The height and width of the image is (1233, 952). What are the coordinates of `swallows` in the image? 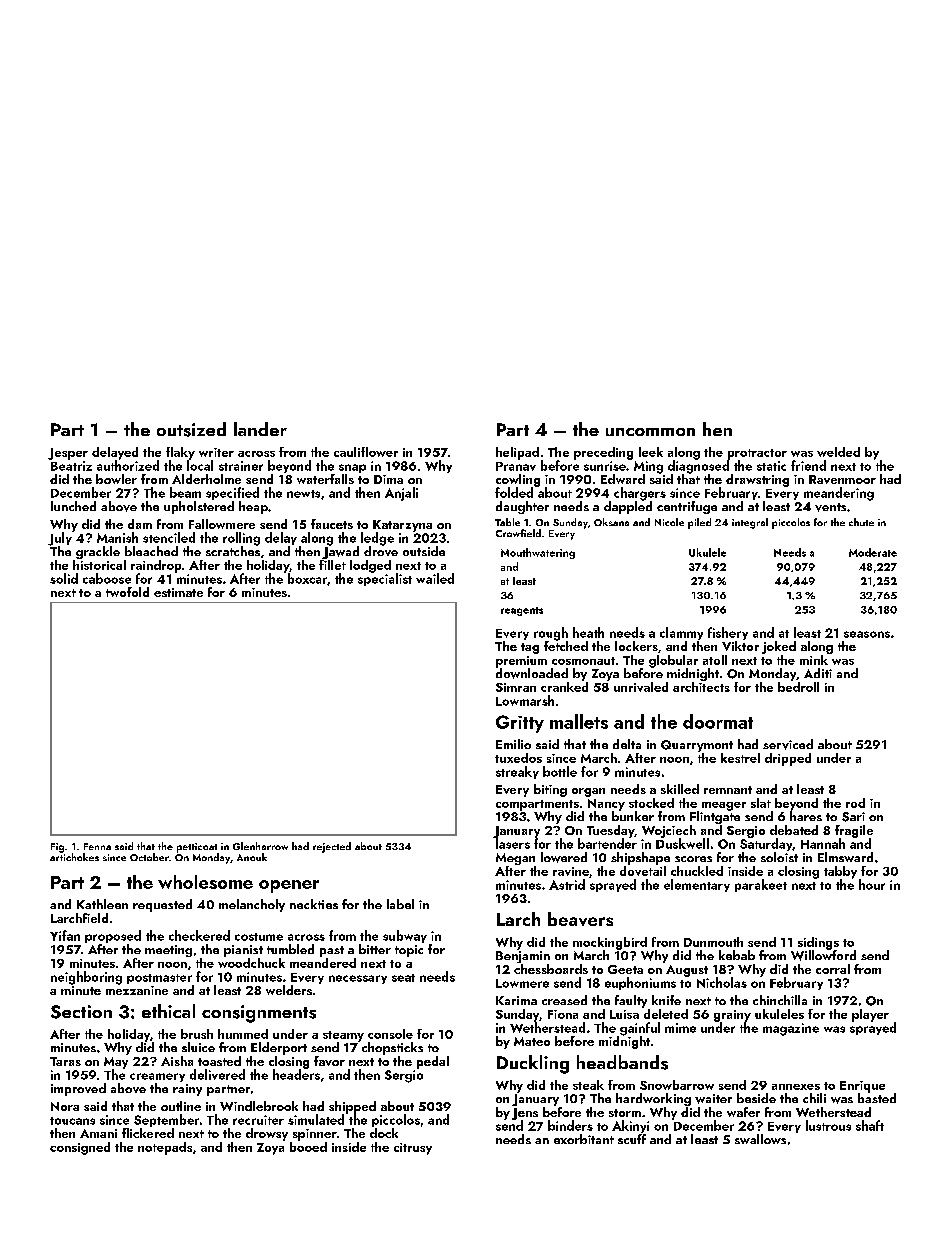 It's located at (760, 1139).
